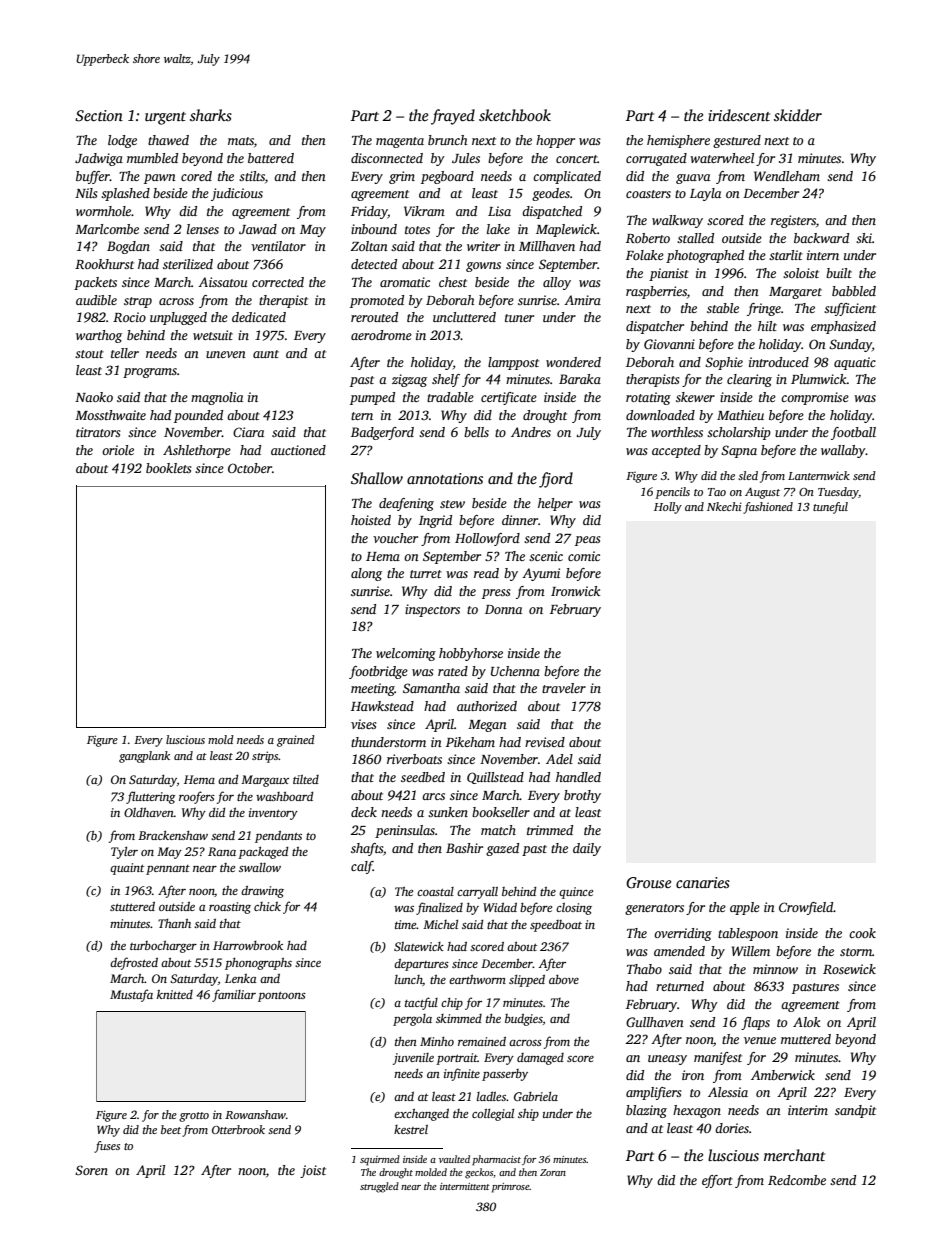 The width and height of the screenshot is (952, 1233). Describe the element at coordinates (764, 309) in the screenshot. I see `fringe` at that location.
